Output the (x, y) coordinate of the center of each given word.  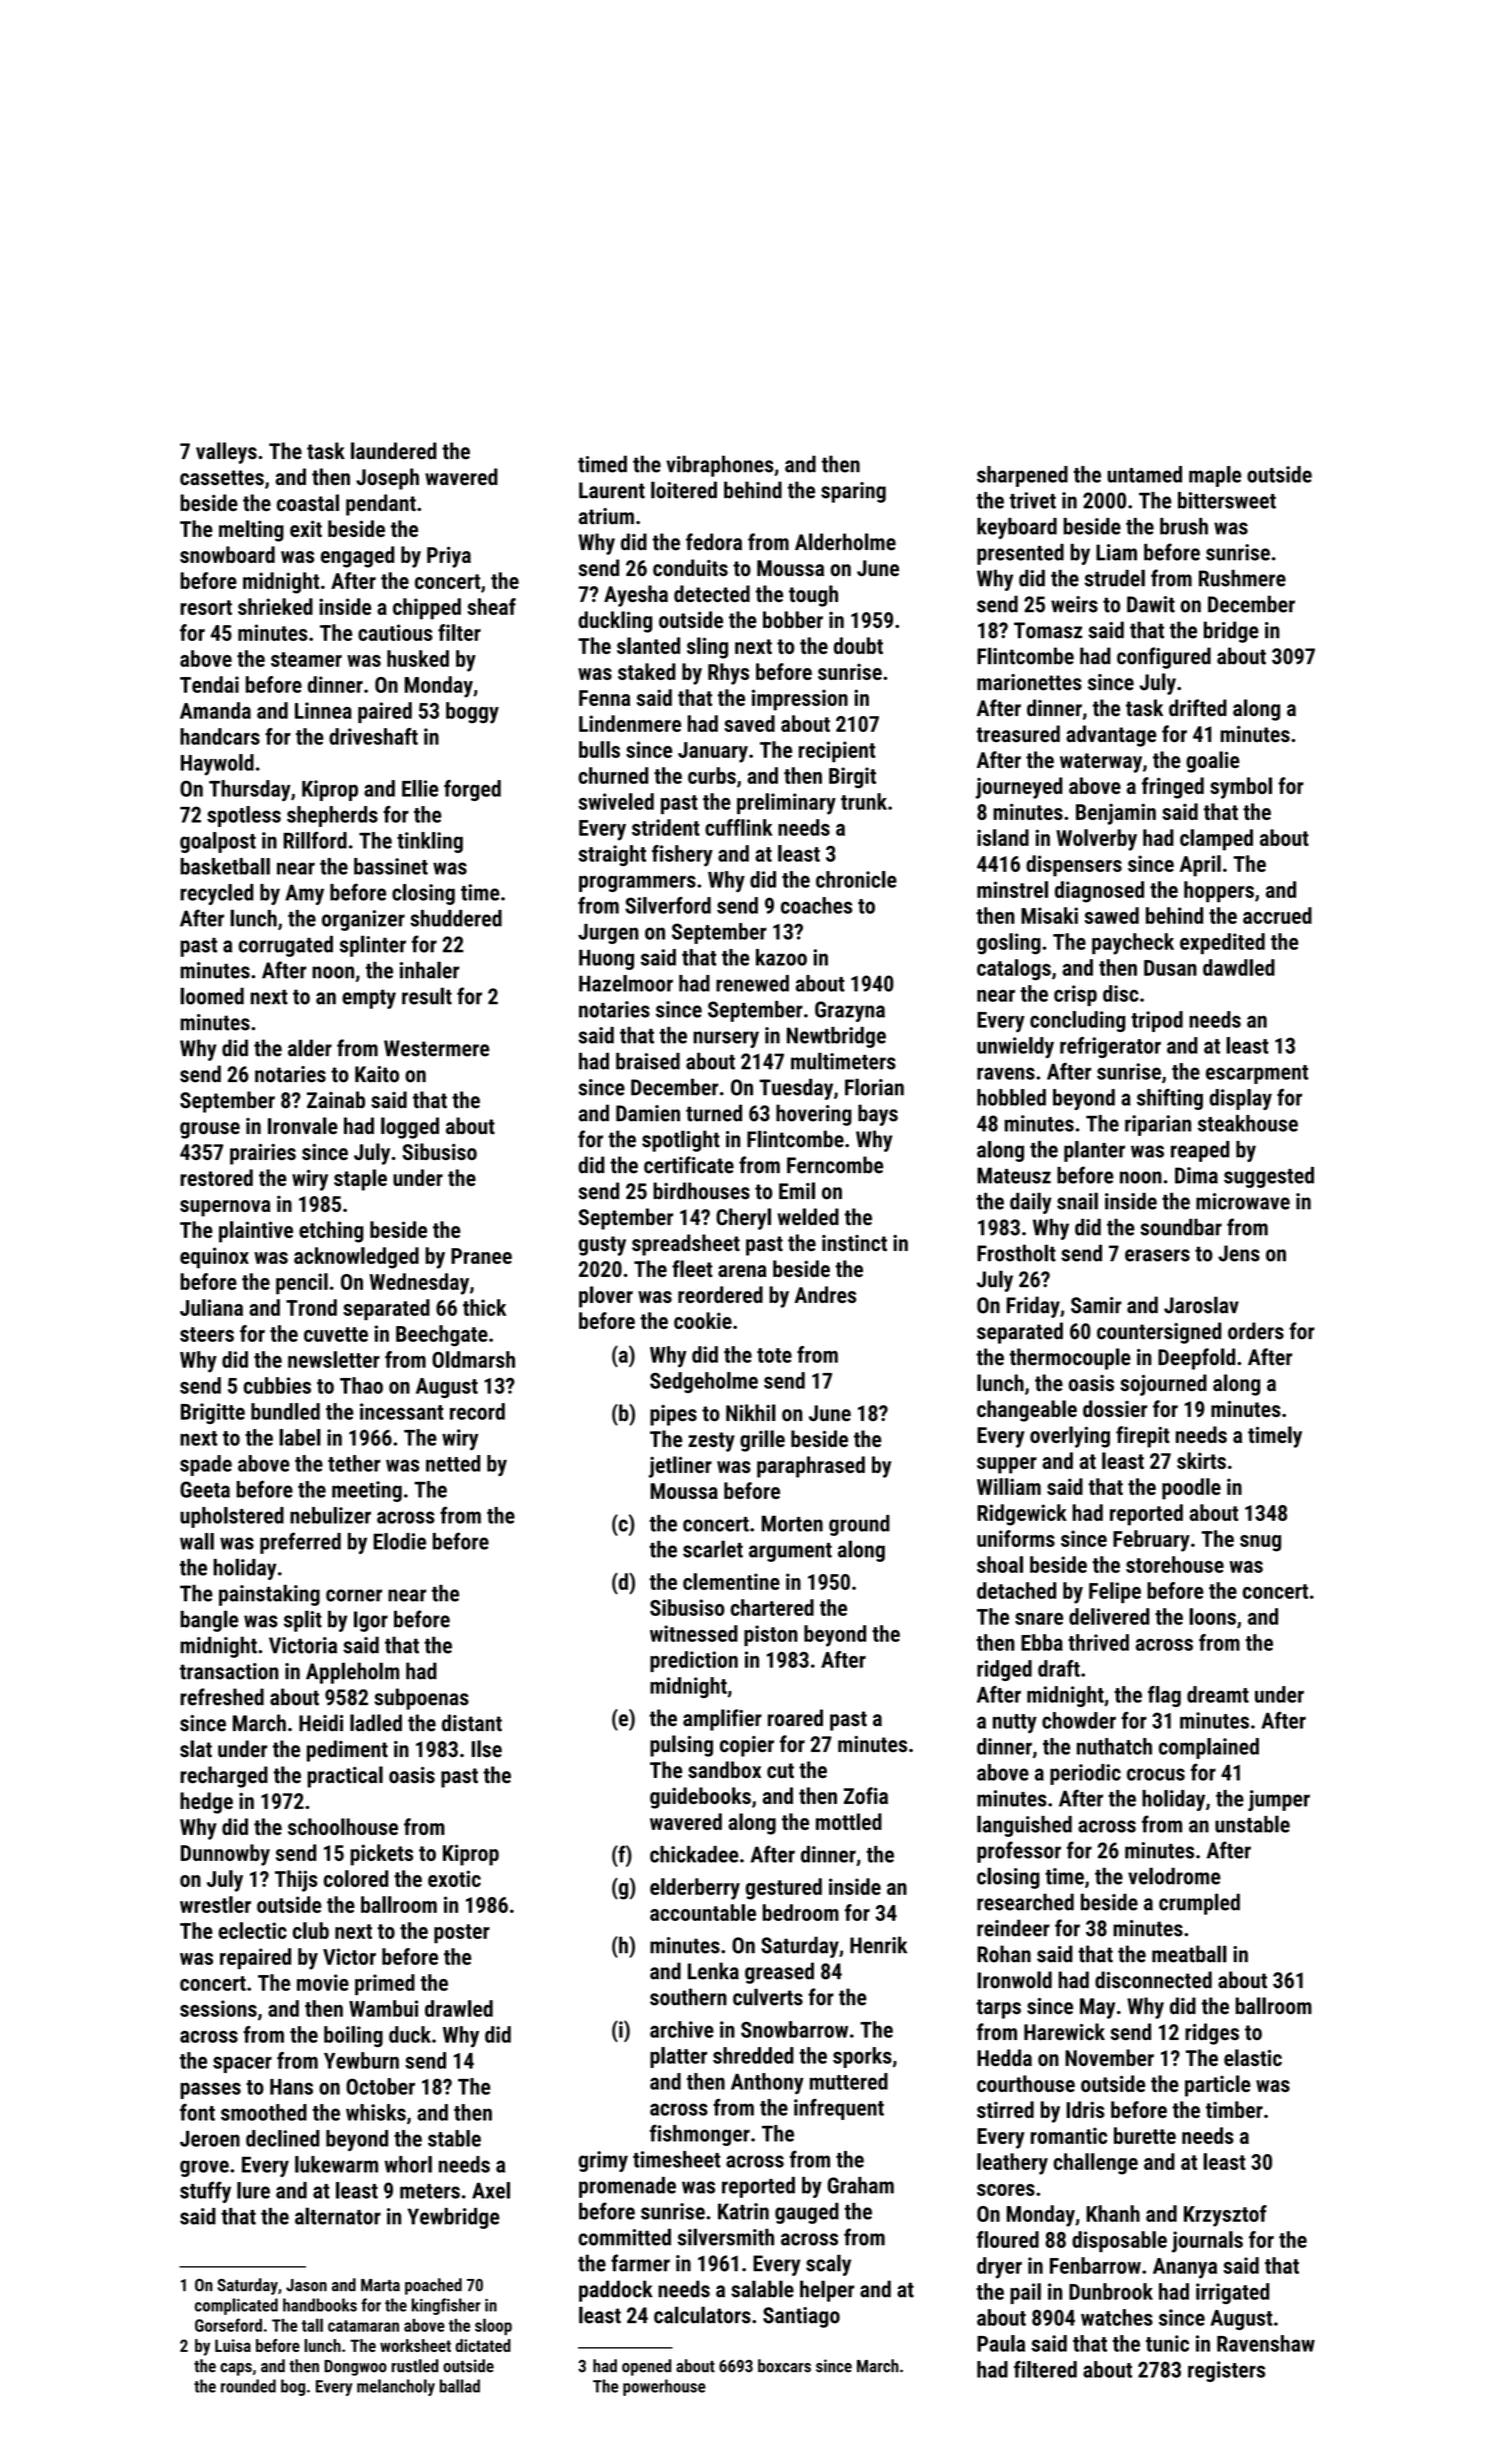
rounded (248, 2386)
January (713, 752)
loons (1212, 1616)
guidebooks (700, 1798)
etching (331, 1232)
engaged (357, 557)
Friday (1033, 1307)
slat (196, 1749)
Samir (1096, 1305)
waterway (1101, 763)
